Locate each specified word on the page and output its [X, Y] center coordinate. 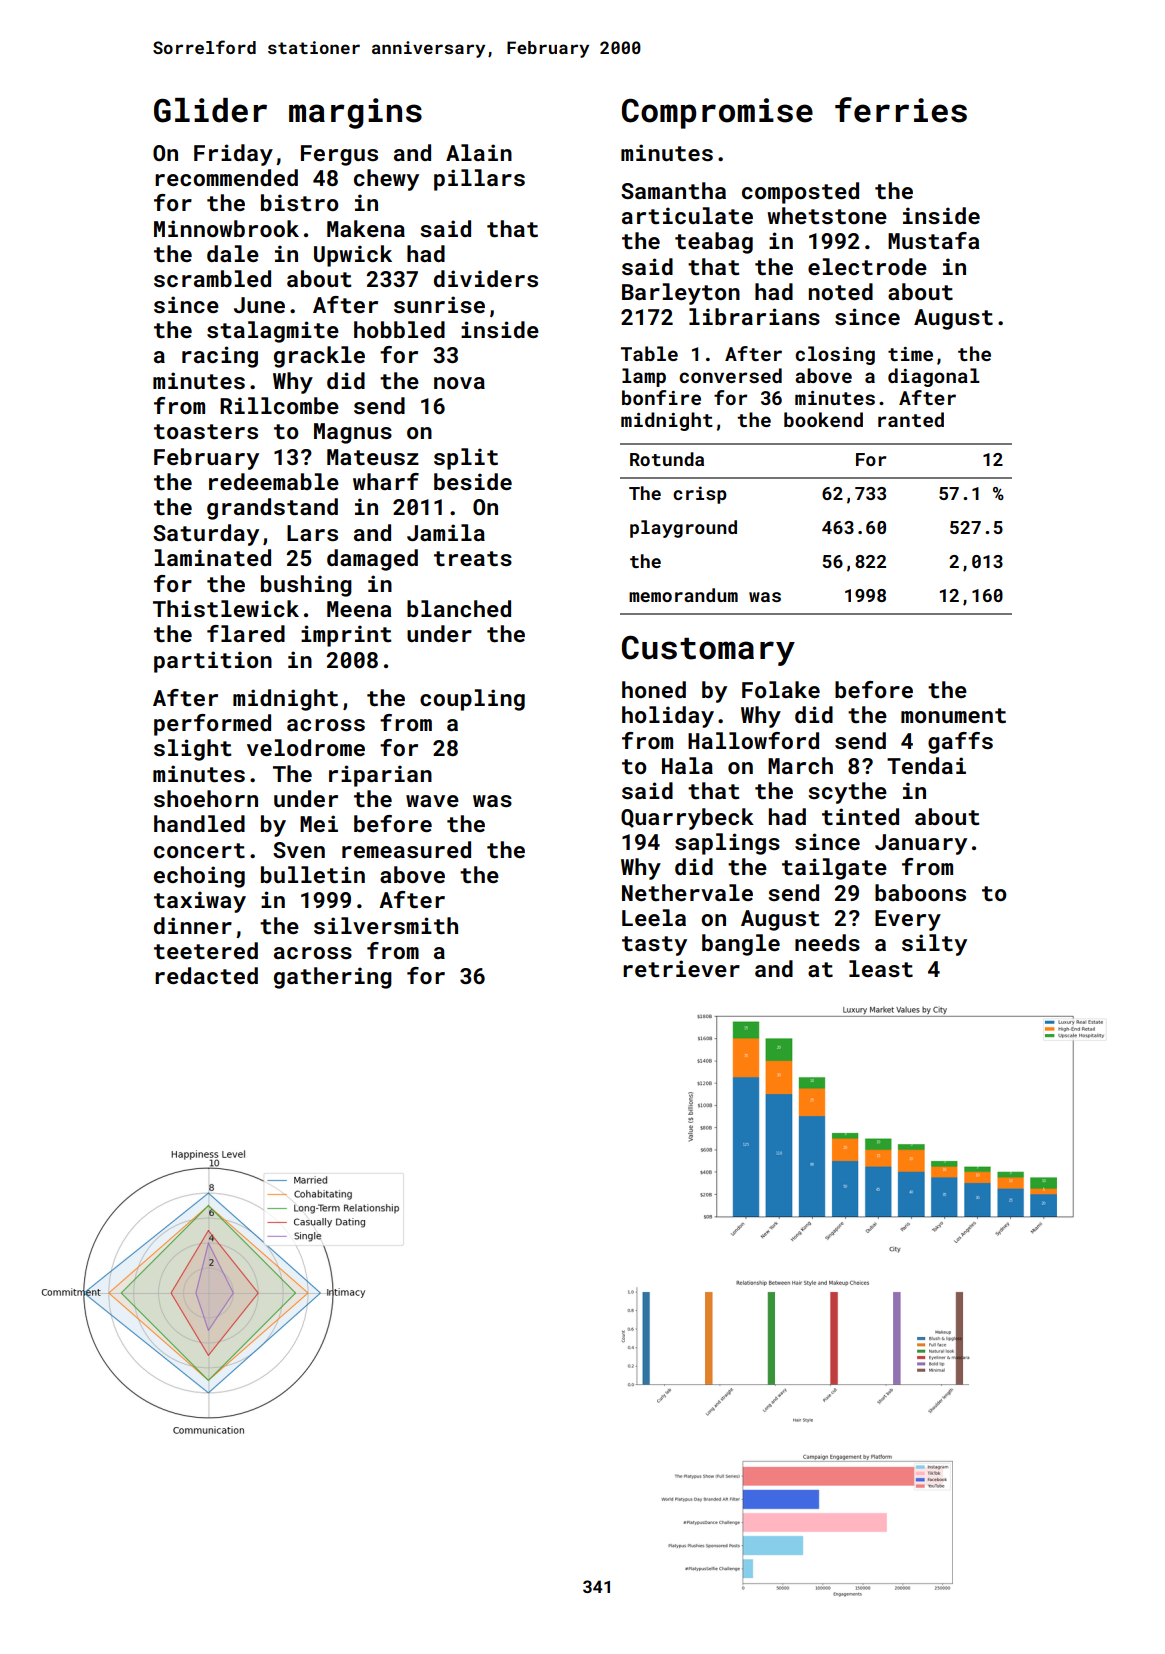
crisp [700, 495]
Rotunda [667, 459]
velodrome [306, 747]
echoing [199, 877]
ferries [901, 110]
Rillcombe [279, 405]
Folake [781, 689]
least [881, 968]
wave [432, 801]
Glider [210, 110]
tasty [654, 946]
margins [355, 113]
